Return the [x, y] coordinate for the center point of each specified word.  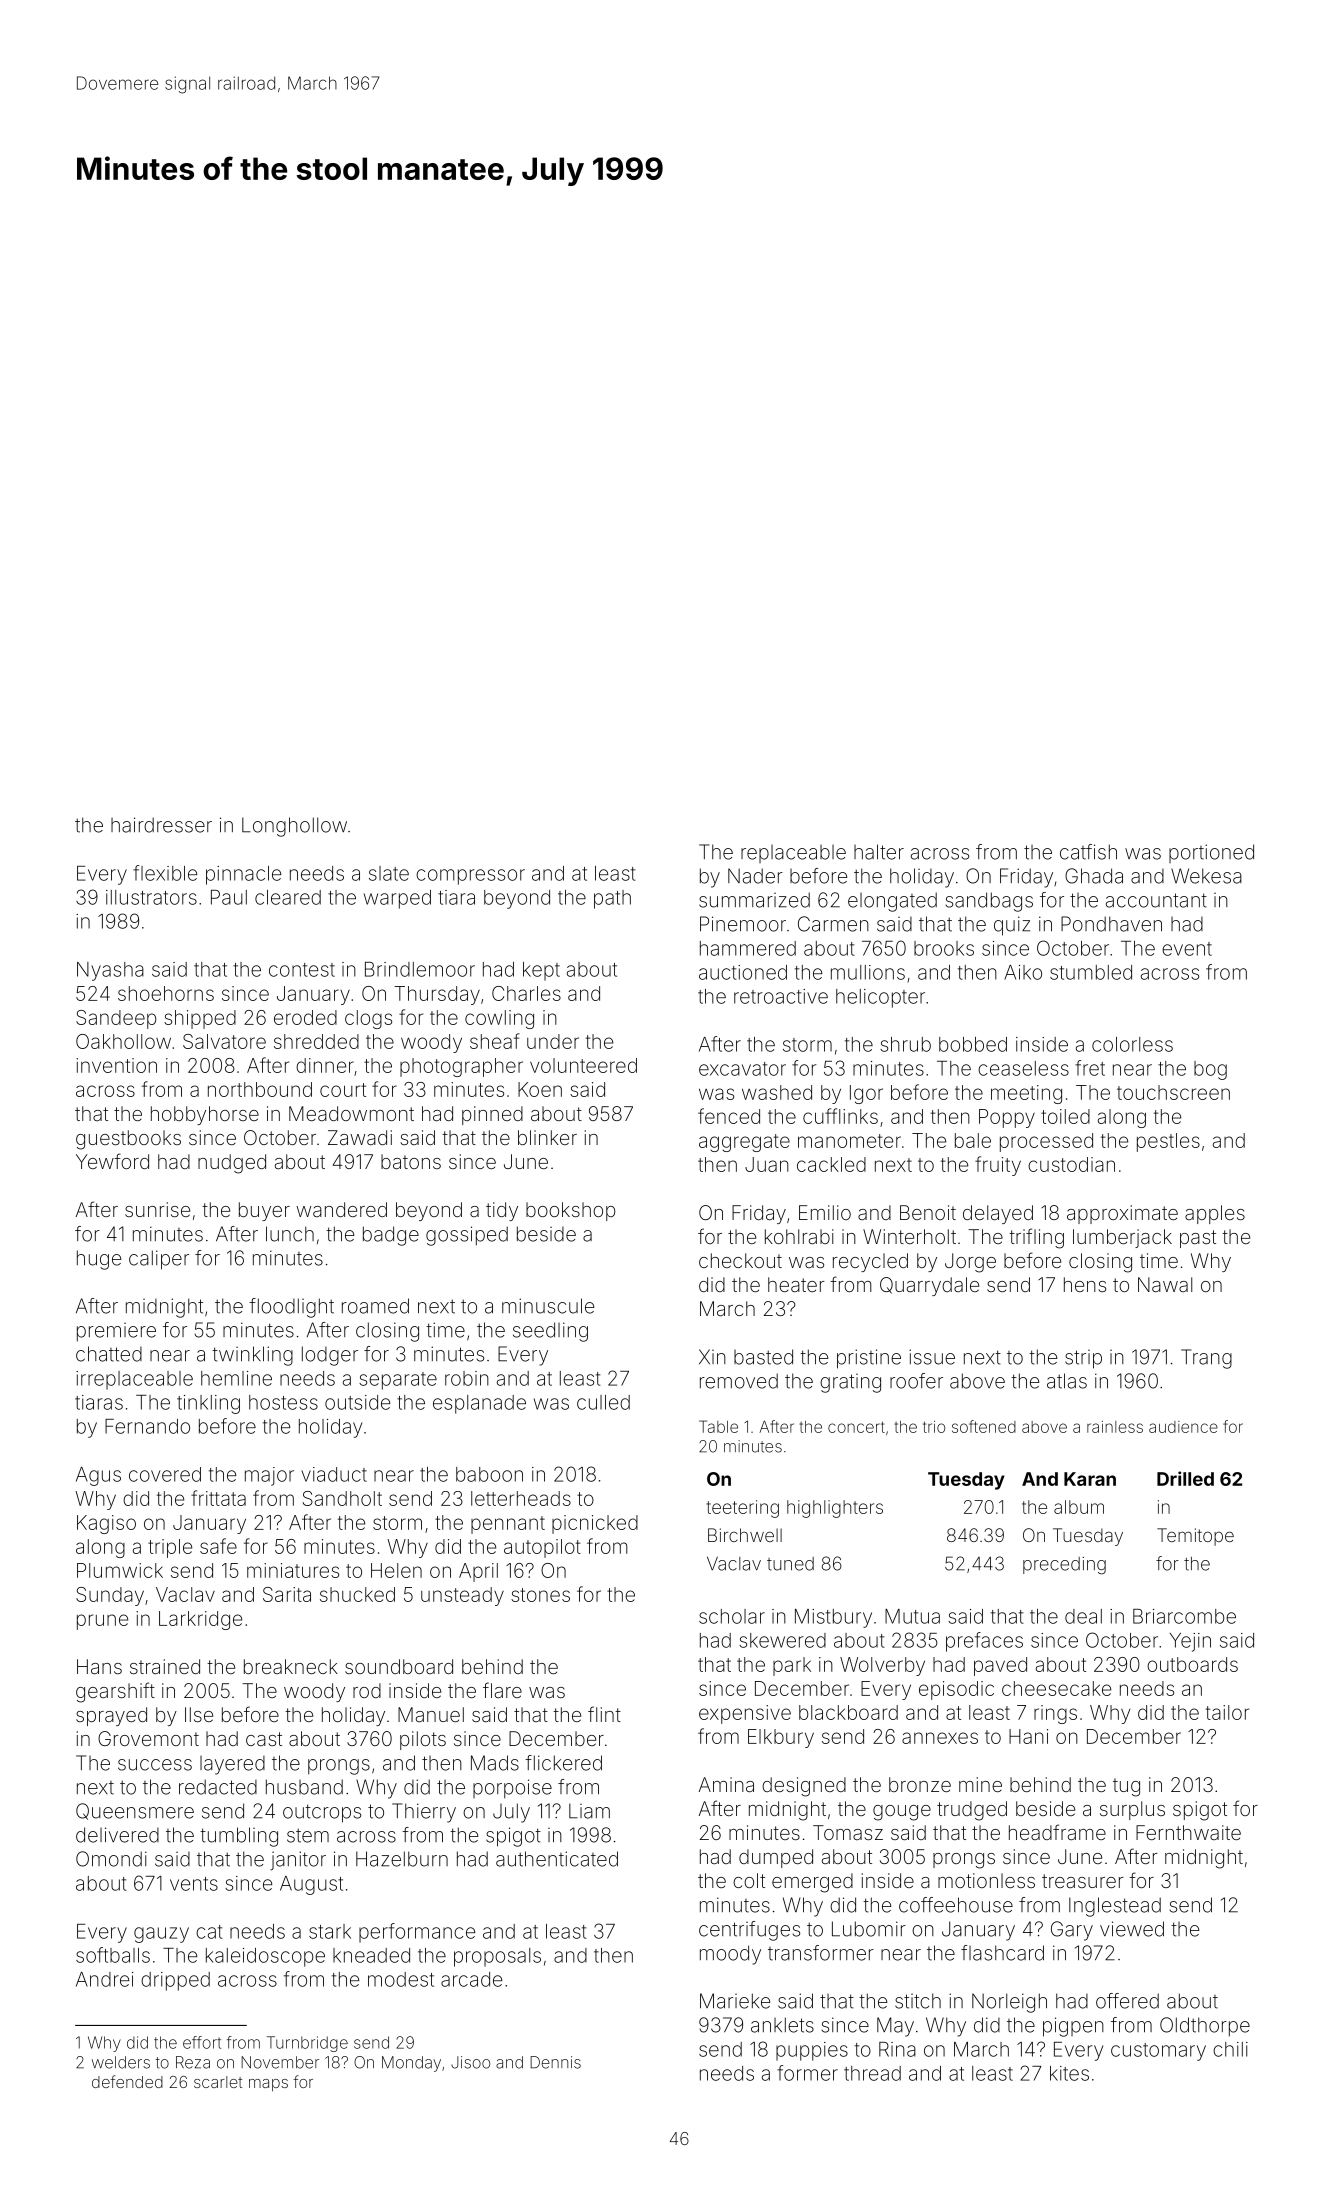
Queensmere [135, 1811]
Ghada [1094, 876]
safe [218, 1546]
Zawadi [360, 1137]
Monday [411, 2064]
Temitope [1195, 1537]
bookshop [570, 1211]
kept [541, 971]
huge [99, 1260]
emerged [812, 1883]
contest [302, 970]
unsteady [462, 1596]
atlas [1067, 1381]
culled [603, 1402]
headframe [1057, 1832]
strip [1083, 1359]
